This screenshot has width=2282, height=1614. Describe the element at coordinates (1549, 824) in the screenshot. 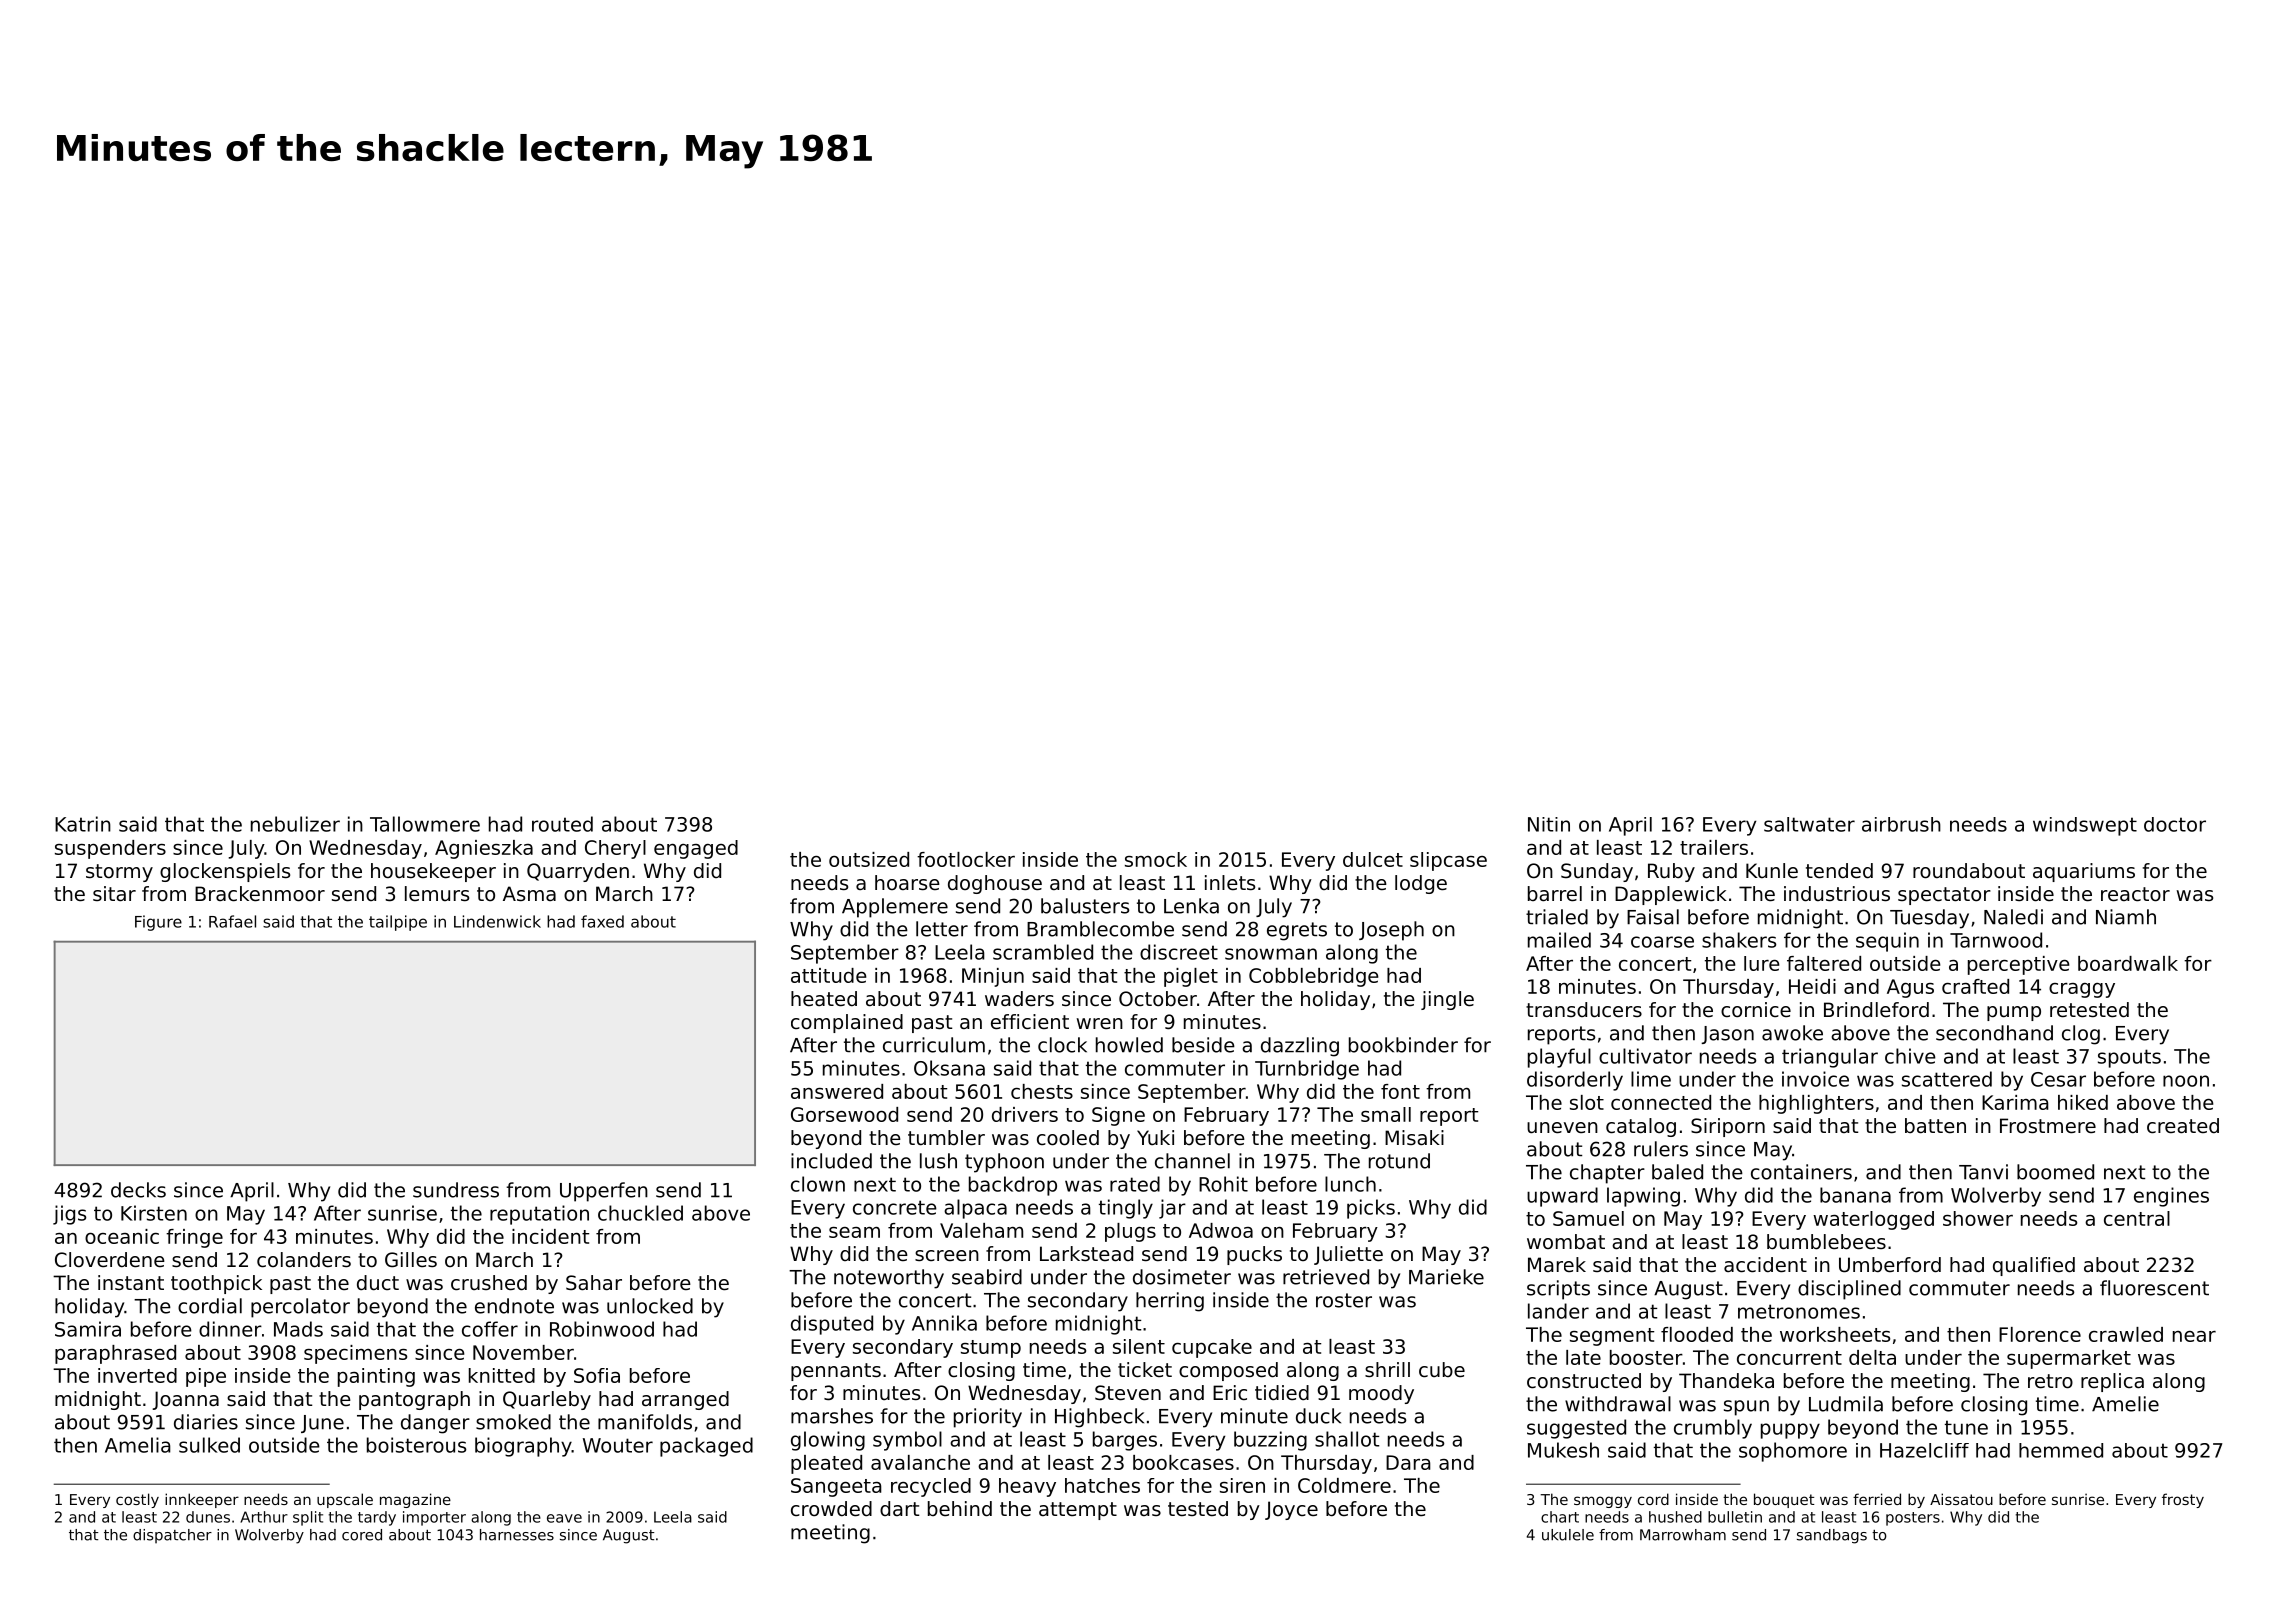

I see `Nitin` at that location.
